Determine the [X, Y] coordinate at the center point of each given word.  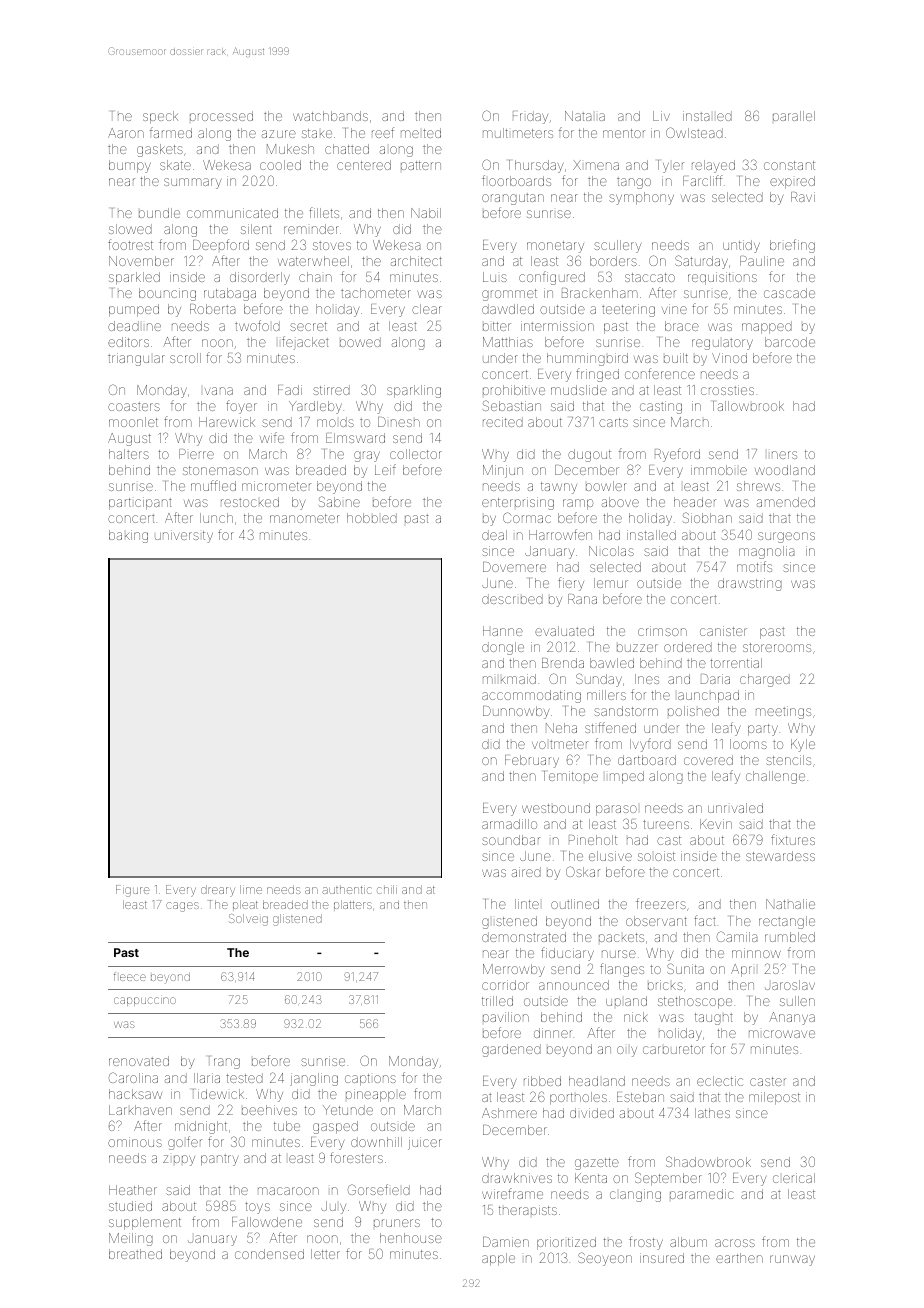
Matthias [508, 342]
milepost [774, 1098]
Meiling [131, 1239]
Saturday [701, 262]
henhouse [411, 1238]
